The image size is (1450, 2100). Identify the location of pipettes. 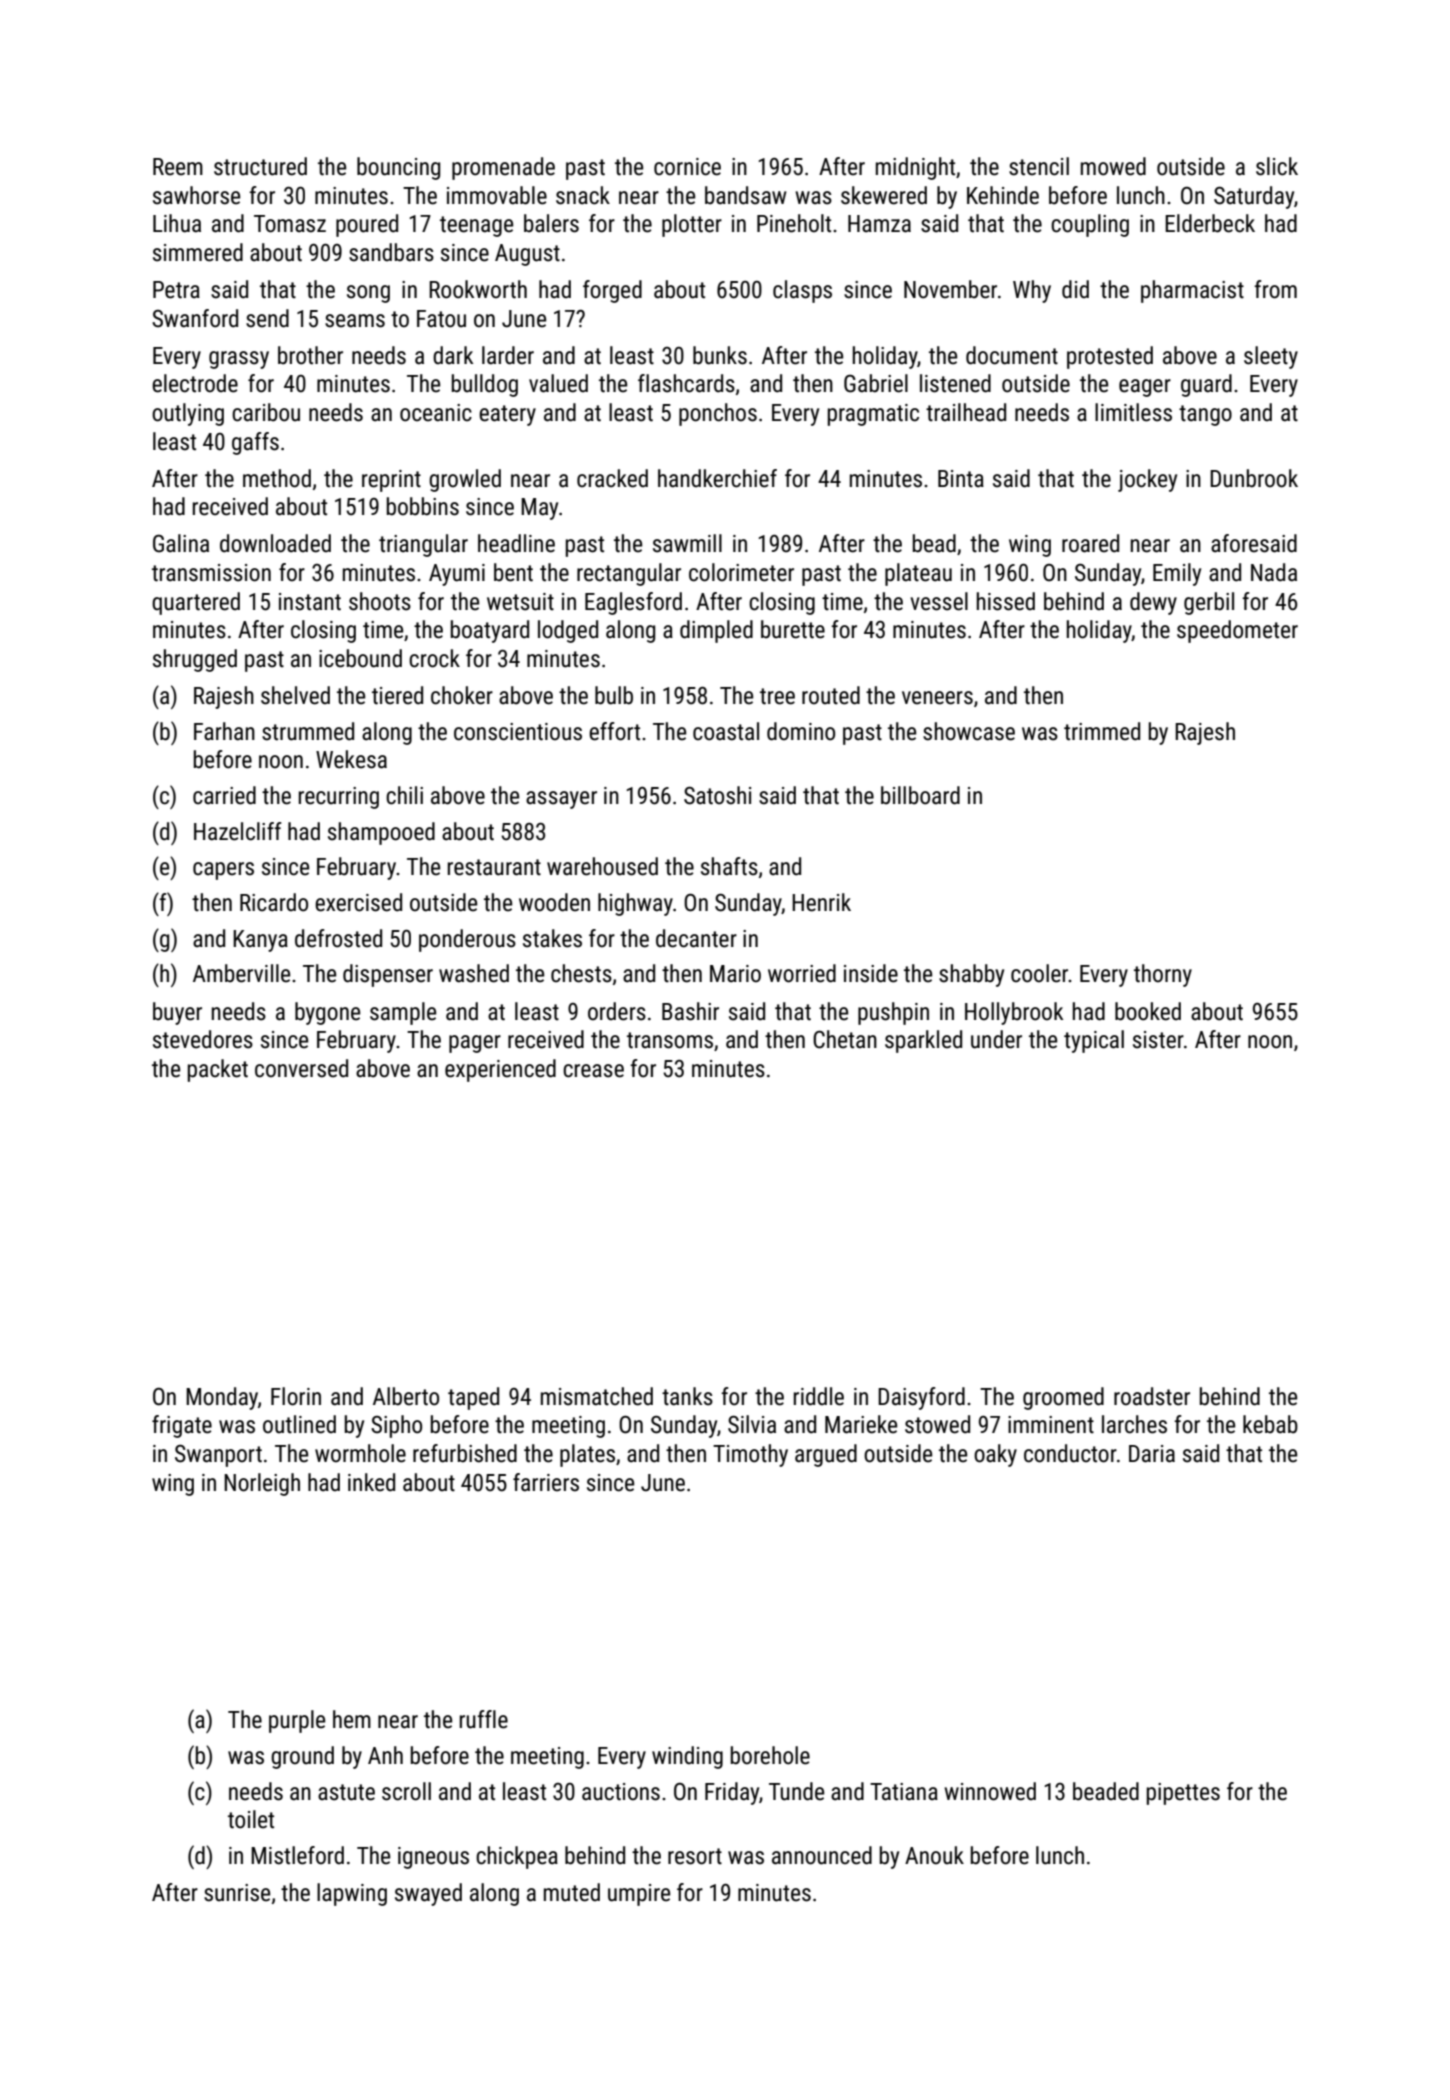
(1183, 1794).
